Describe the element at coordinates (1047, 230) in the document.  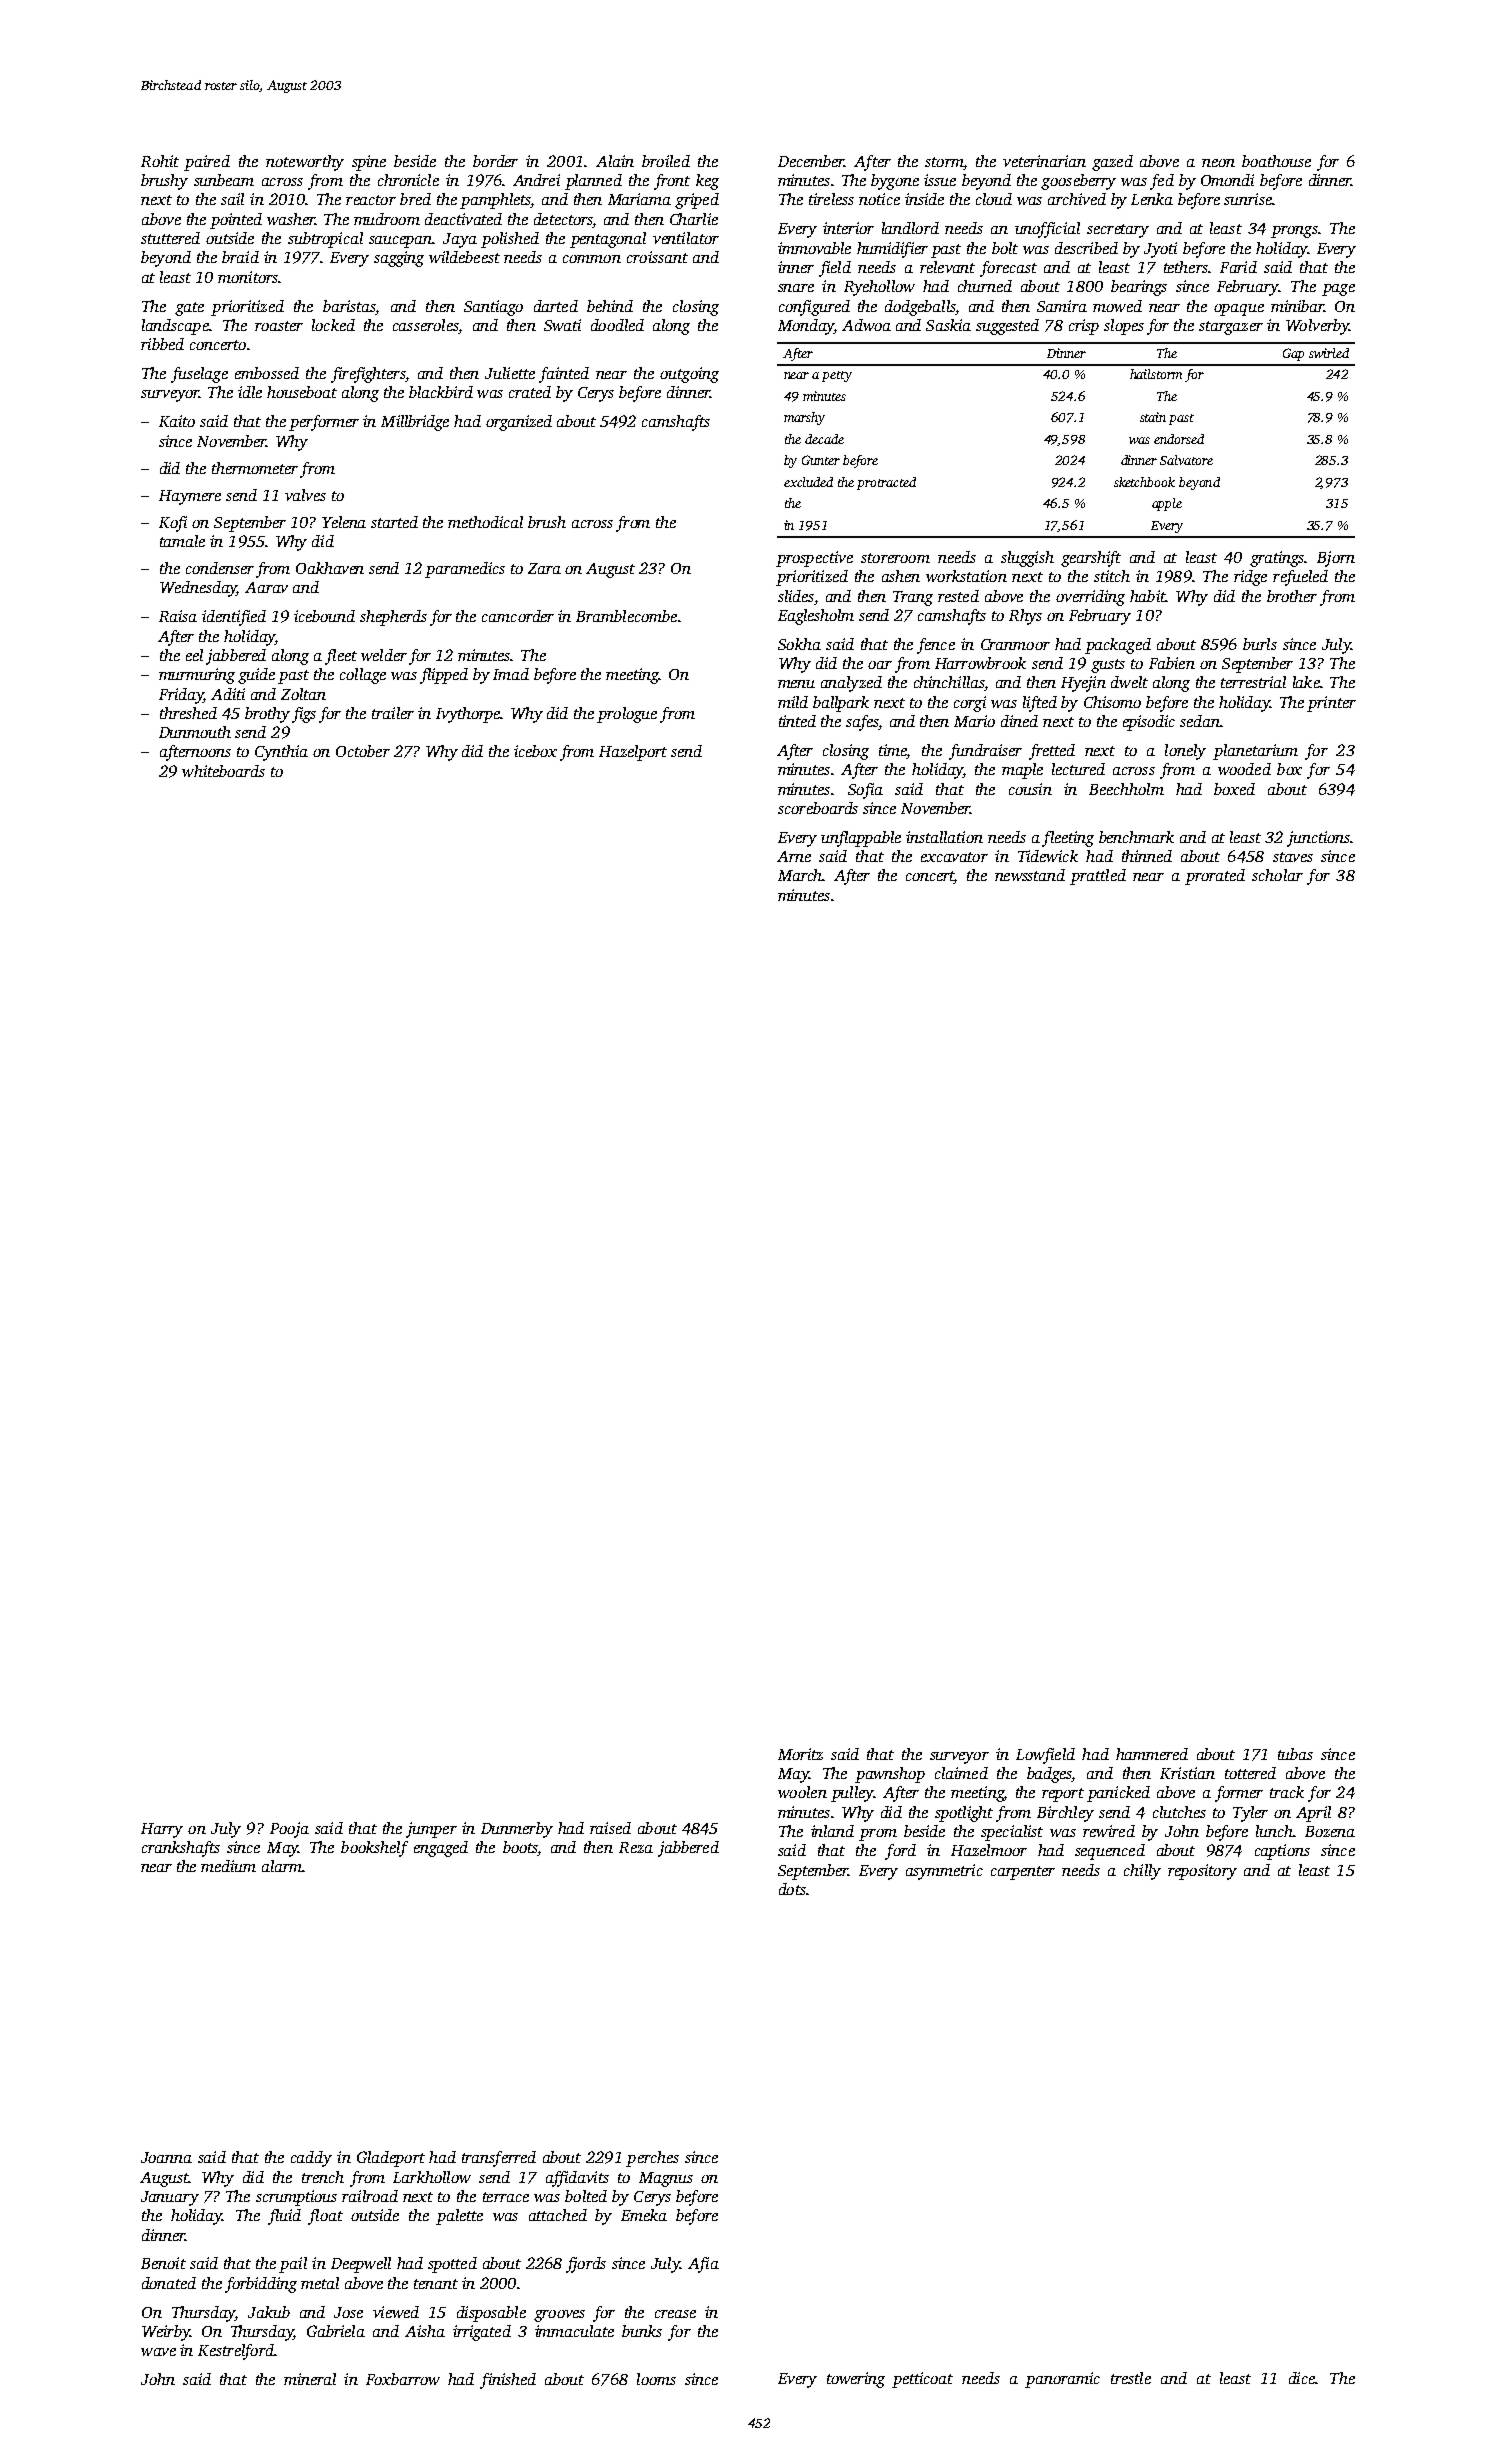
I see `unofficial` at that location.
